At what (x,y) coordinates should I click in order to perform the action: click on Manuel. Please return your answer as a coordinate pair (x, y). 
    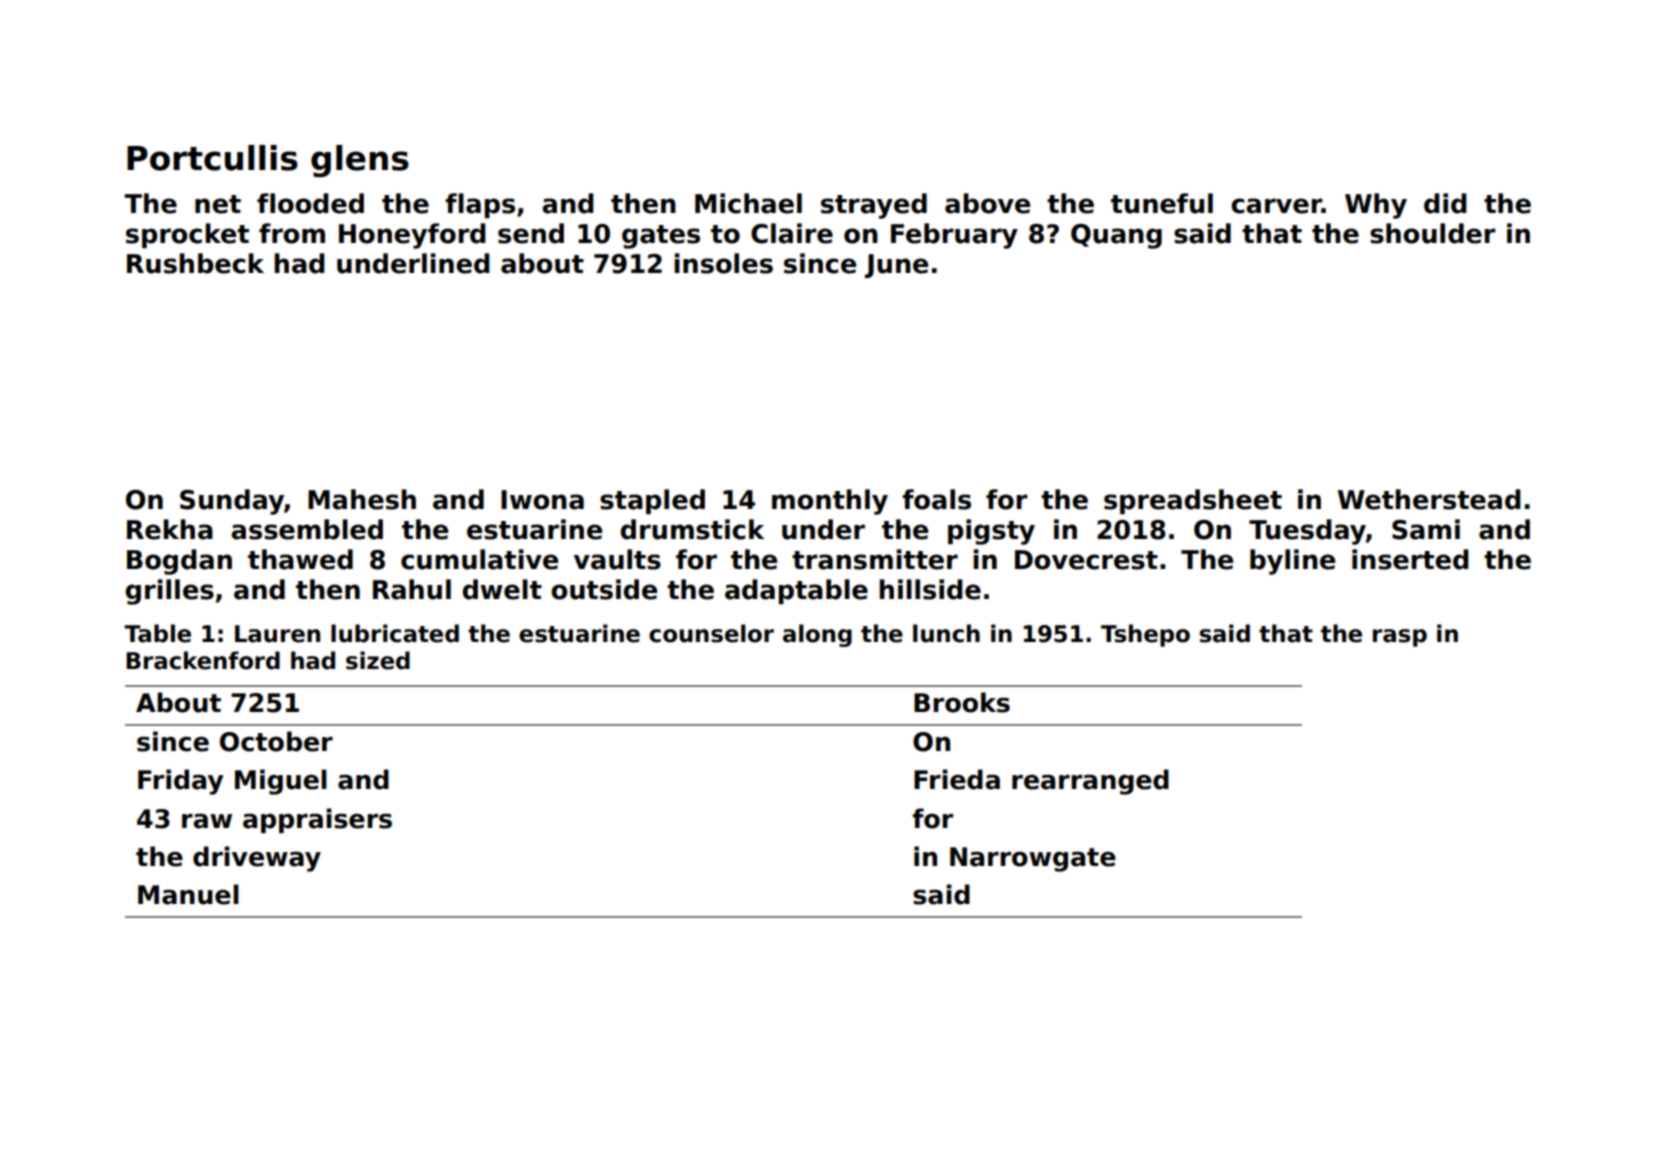
    Looking at the image, I should click on (188, 894).
